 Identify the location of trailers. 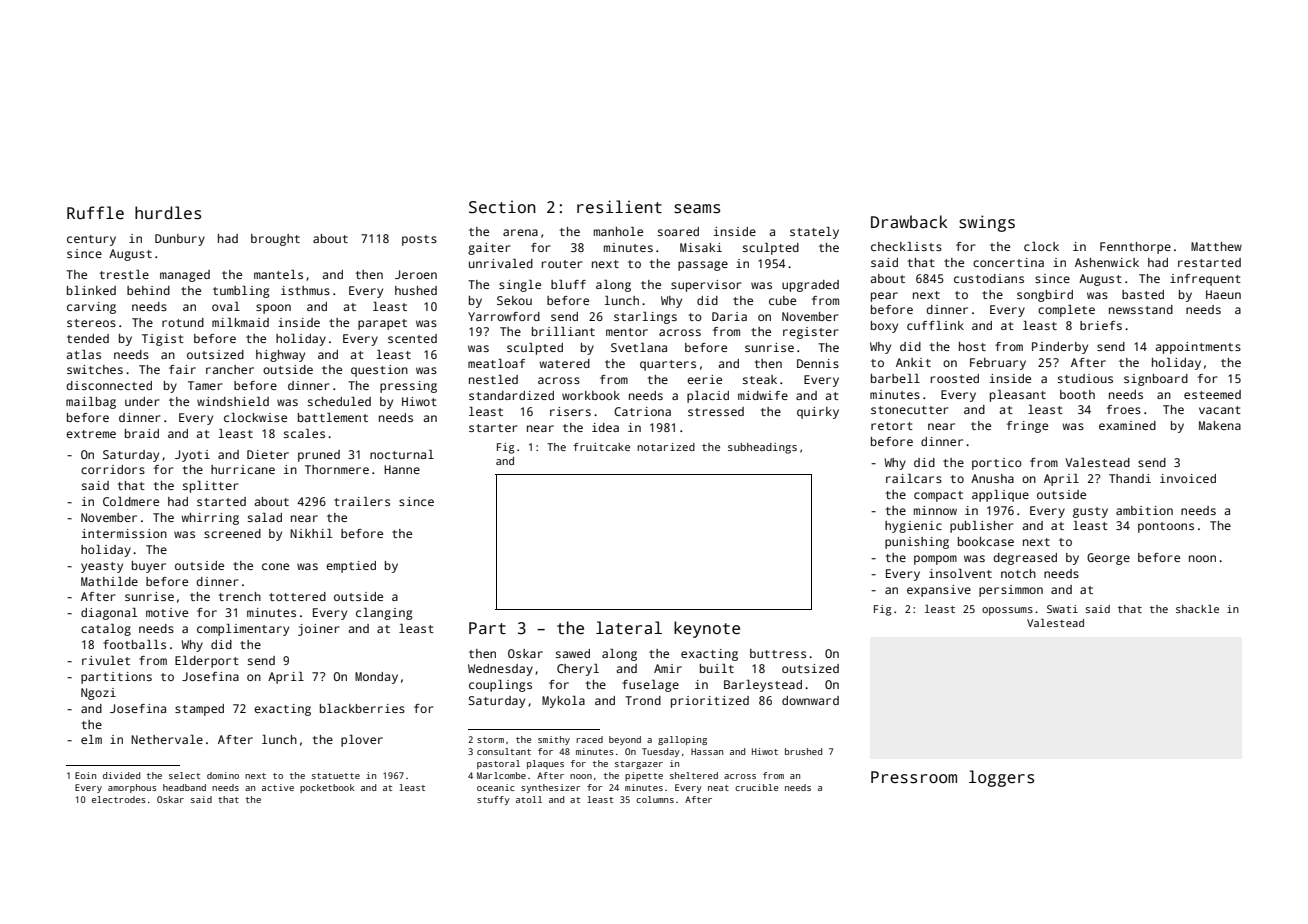
(362, 501).
